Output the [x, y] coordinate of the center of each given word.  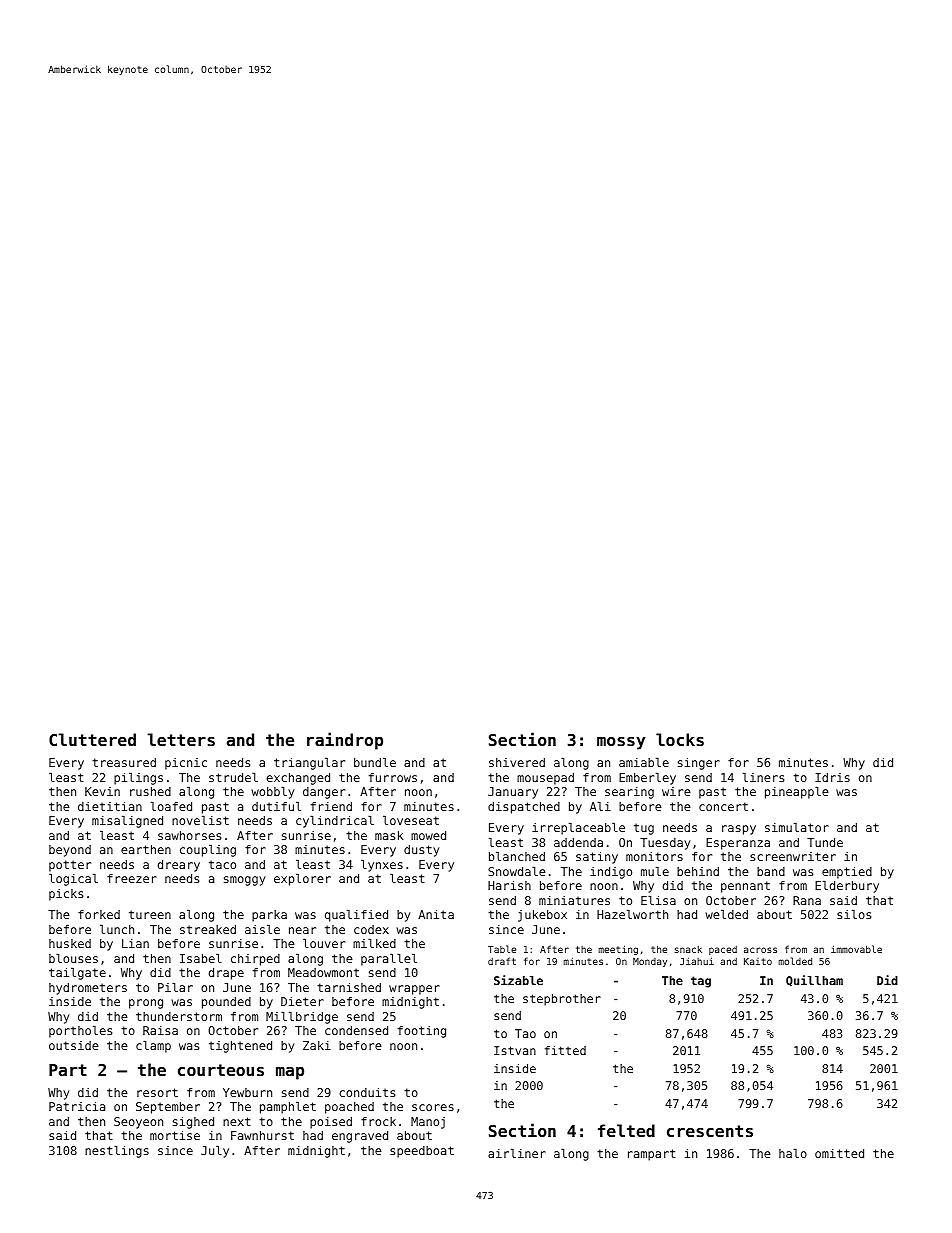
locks [680, 739]
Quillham [814, 980]
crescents [710, 1131]
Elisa [658, 900]
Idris [832, 777]
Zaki [317, 1045]
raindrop [345, 741]
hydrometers [88, 989]
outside [74, 1045]
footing [422, 1032]
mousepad [545, 779]
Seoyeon [138, 1123]
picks [66, 895]
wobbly [272, 793]
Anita [436, 914]
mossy [621, 743]
